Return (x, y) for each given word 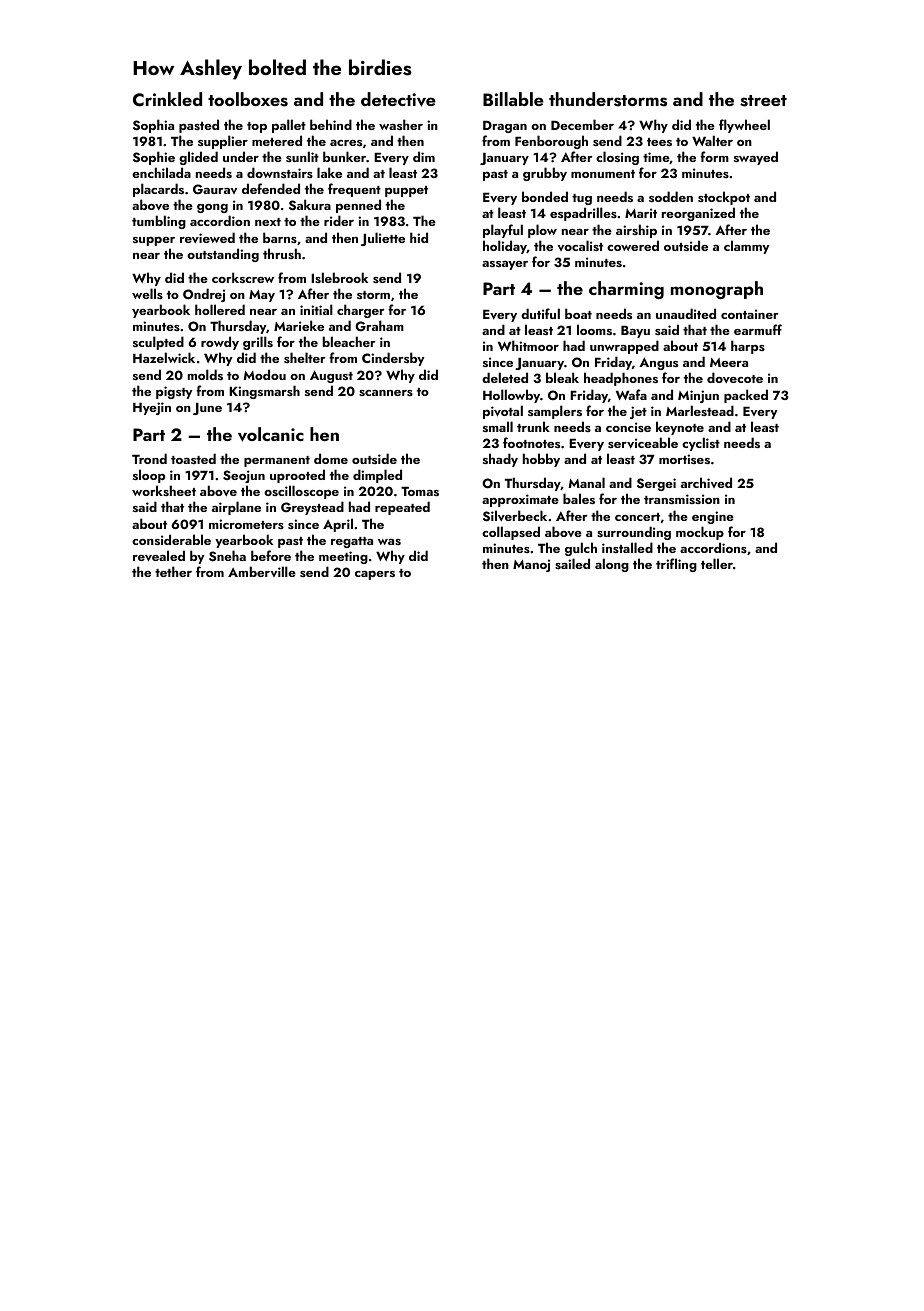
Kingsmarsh (264, 392)
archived (706, 482)
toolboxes (248, 99)
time (656, 158)
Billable (513, 99)
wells (147, 293)
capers (375, 575)
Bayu (635, 331)
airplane (236, 508)
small (498, 426)
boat (578, 313)
